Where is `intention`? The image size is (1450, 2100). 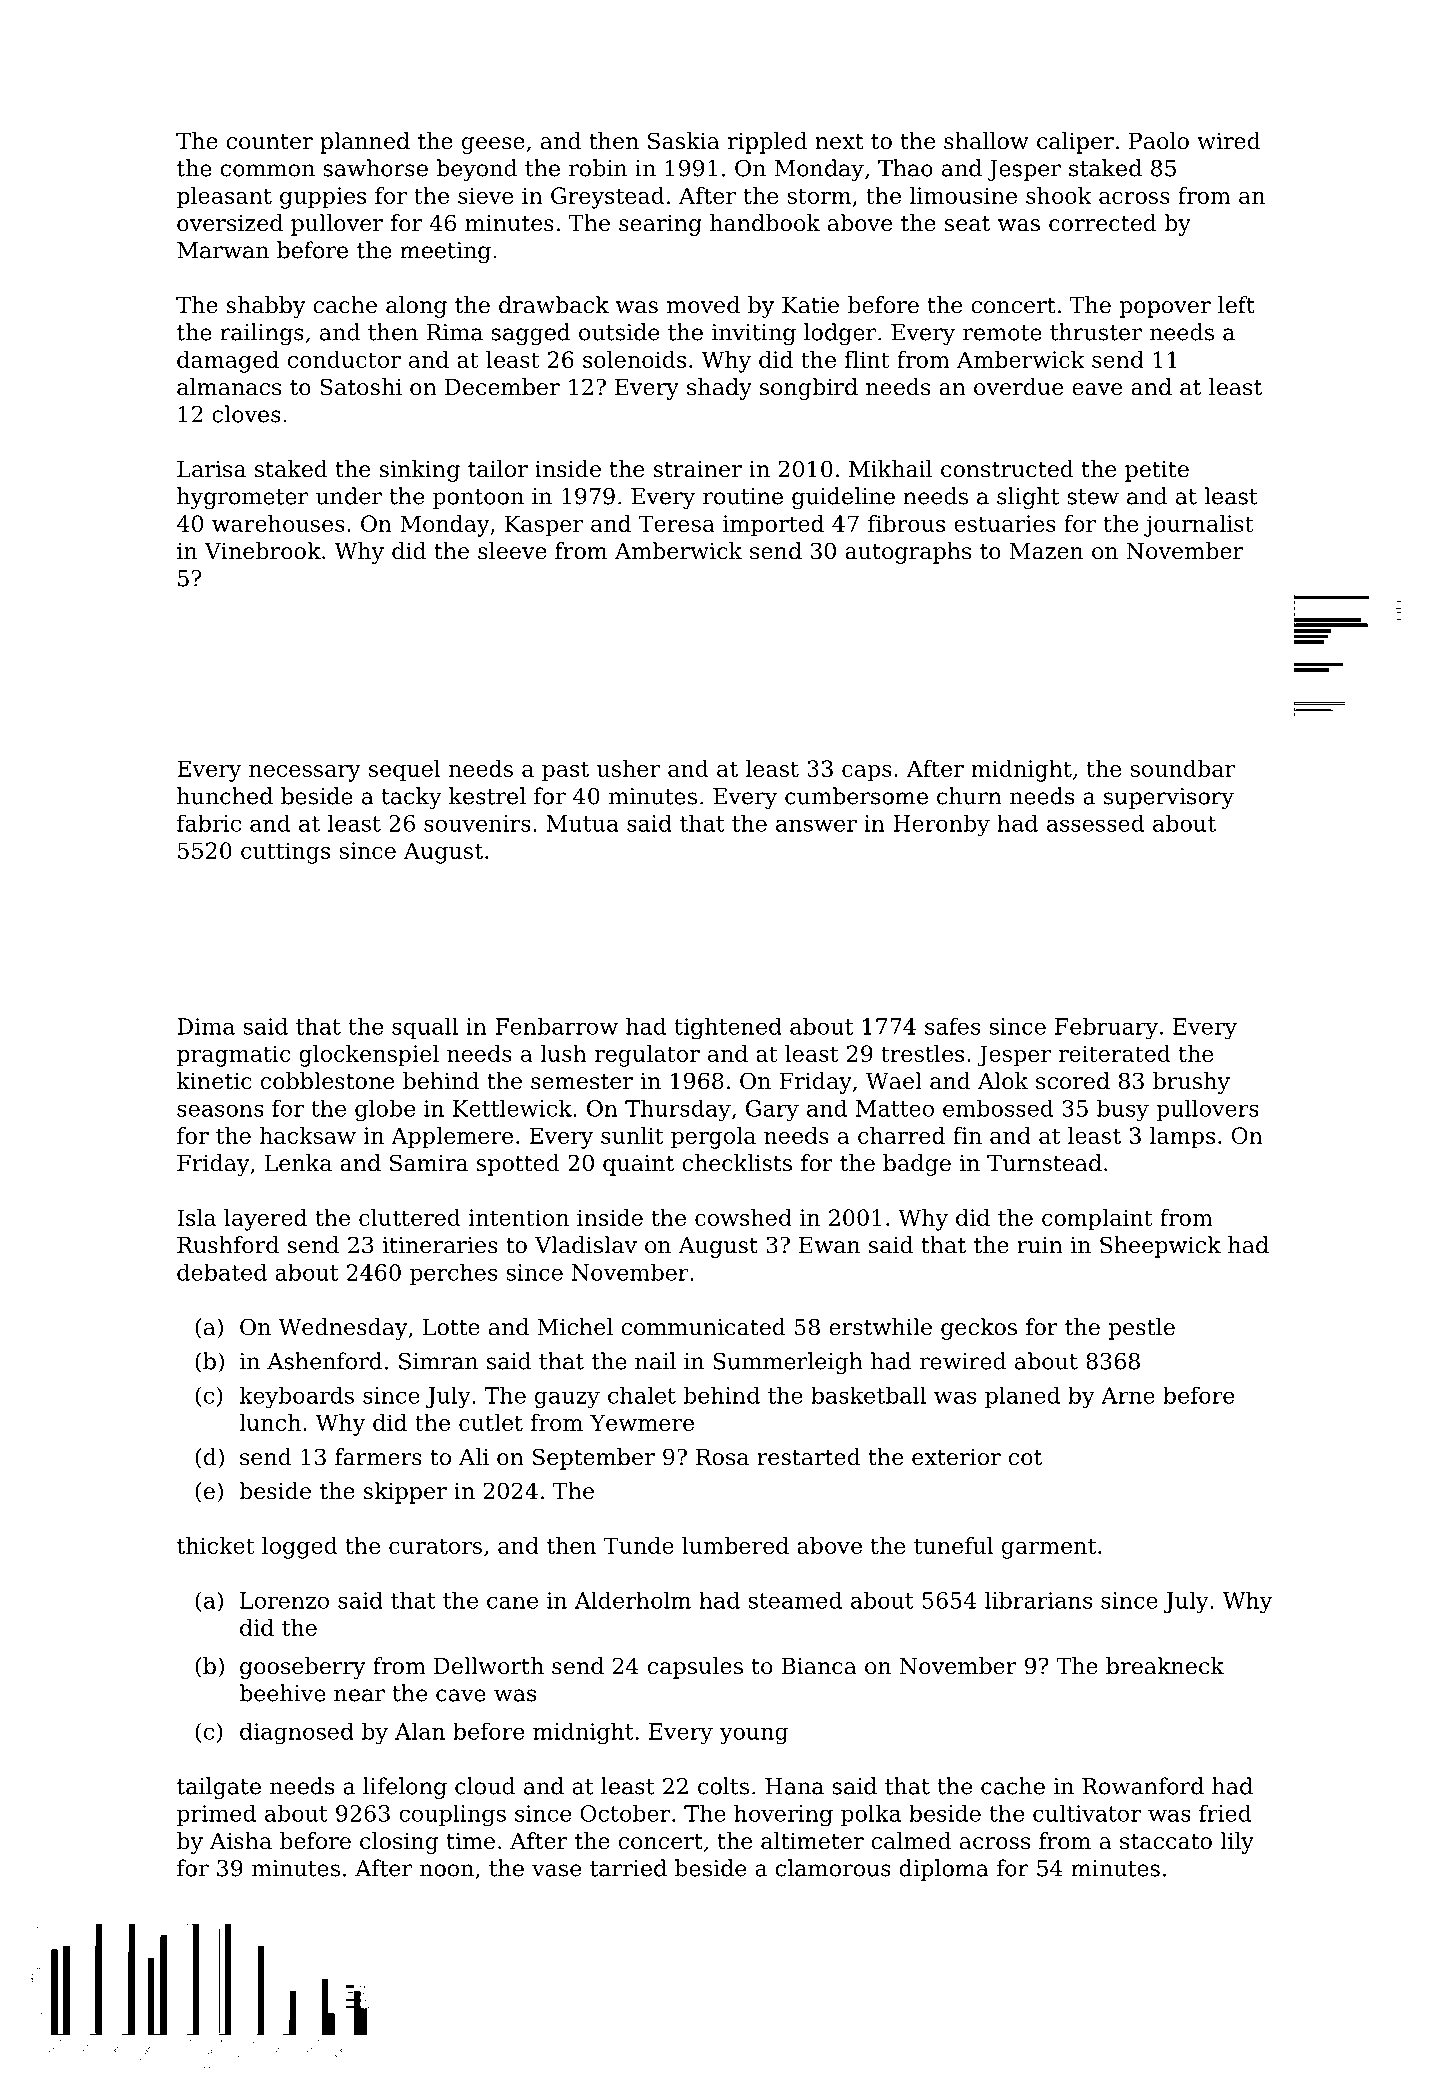 intention is located at coordinates (519, 1217).
